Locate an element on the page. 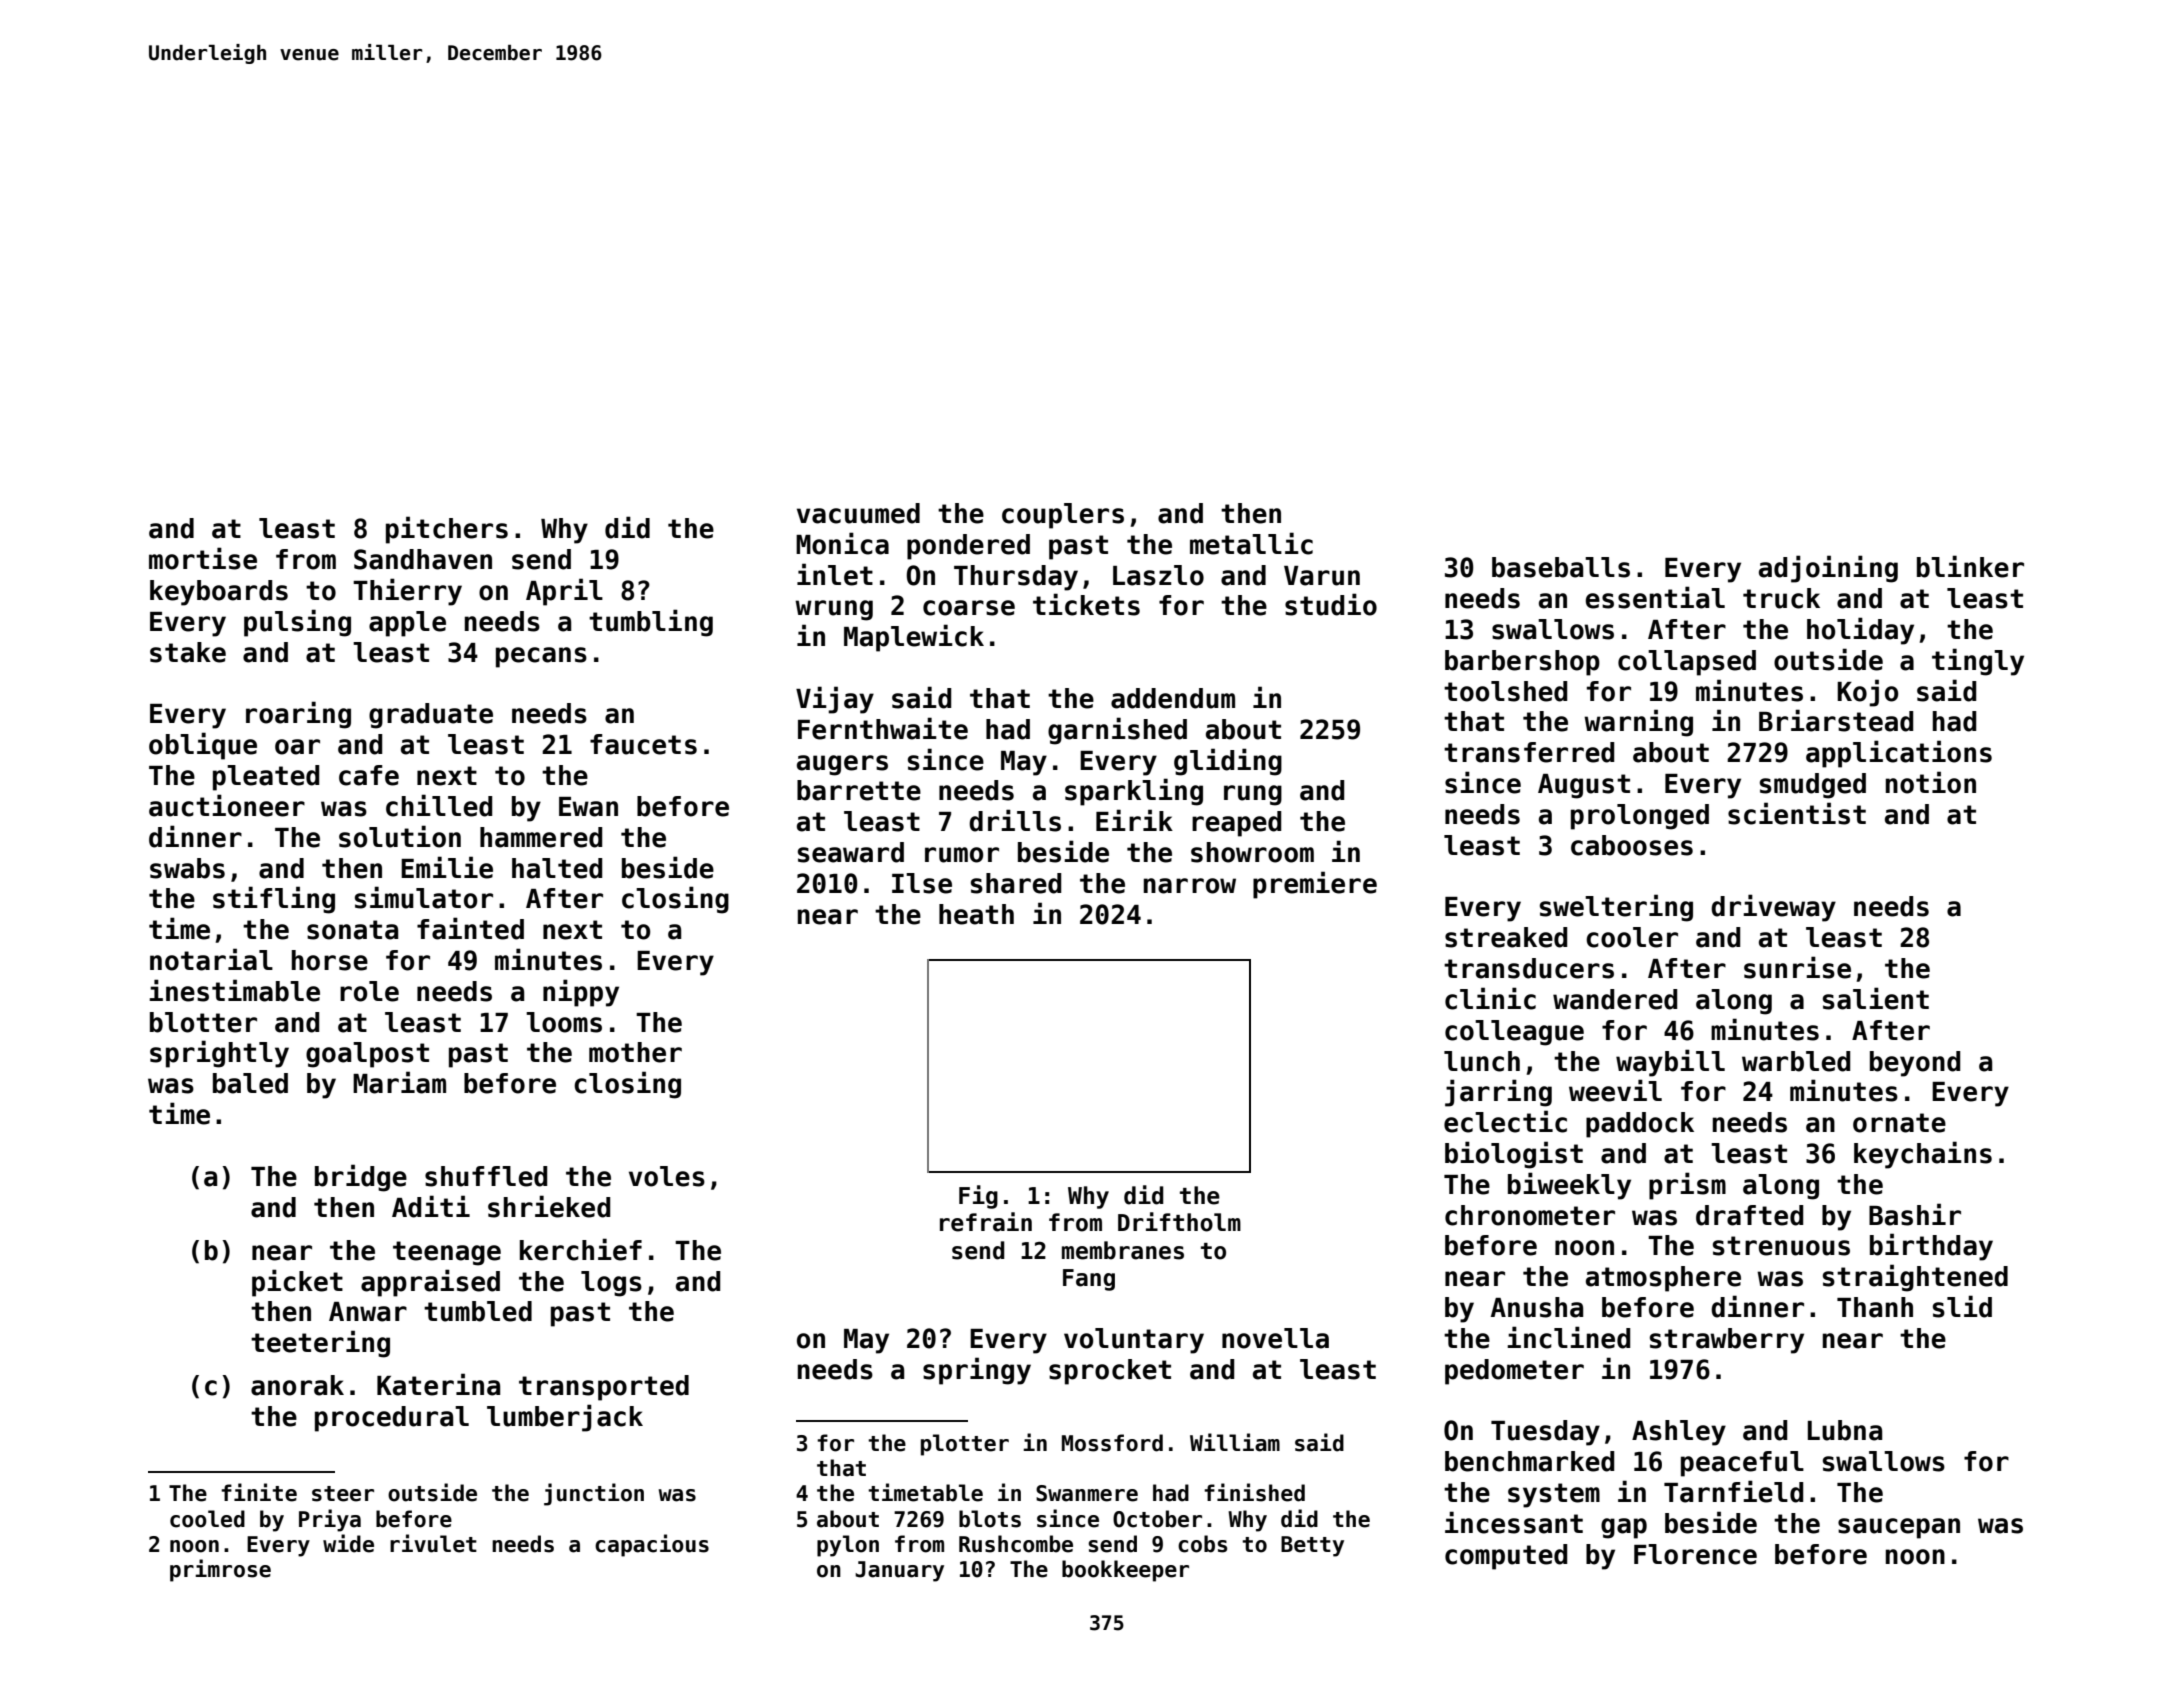 This document has height=1683, width=2178. Lubna is located at coordinates (1845, 1430).
